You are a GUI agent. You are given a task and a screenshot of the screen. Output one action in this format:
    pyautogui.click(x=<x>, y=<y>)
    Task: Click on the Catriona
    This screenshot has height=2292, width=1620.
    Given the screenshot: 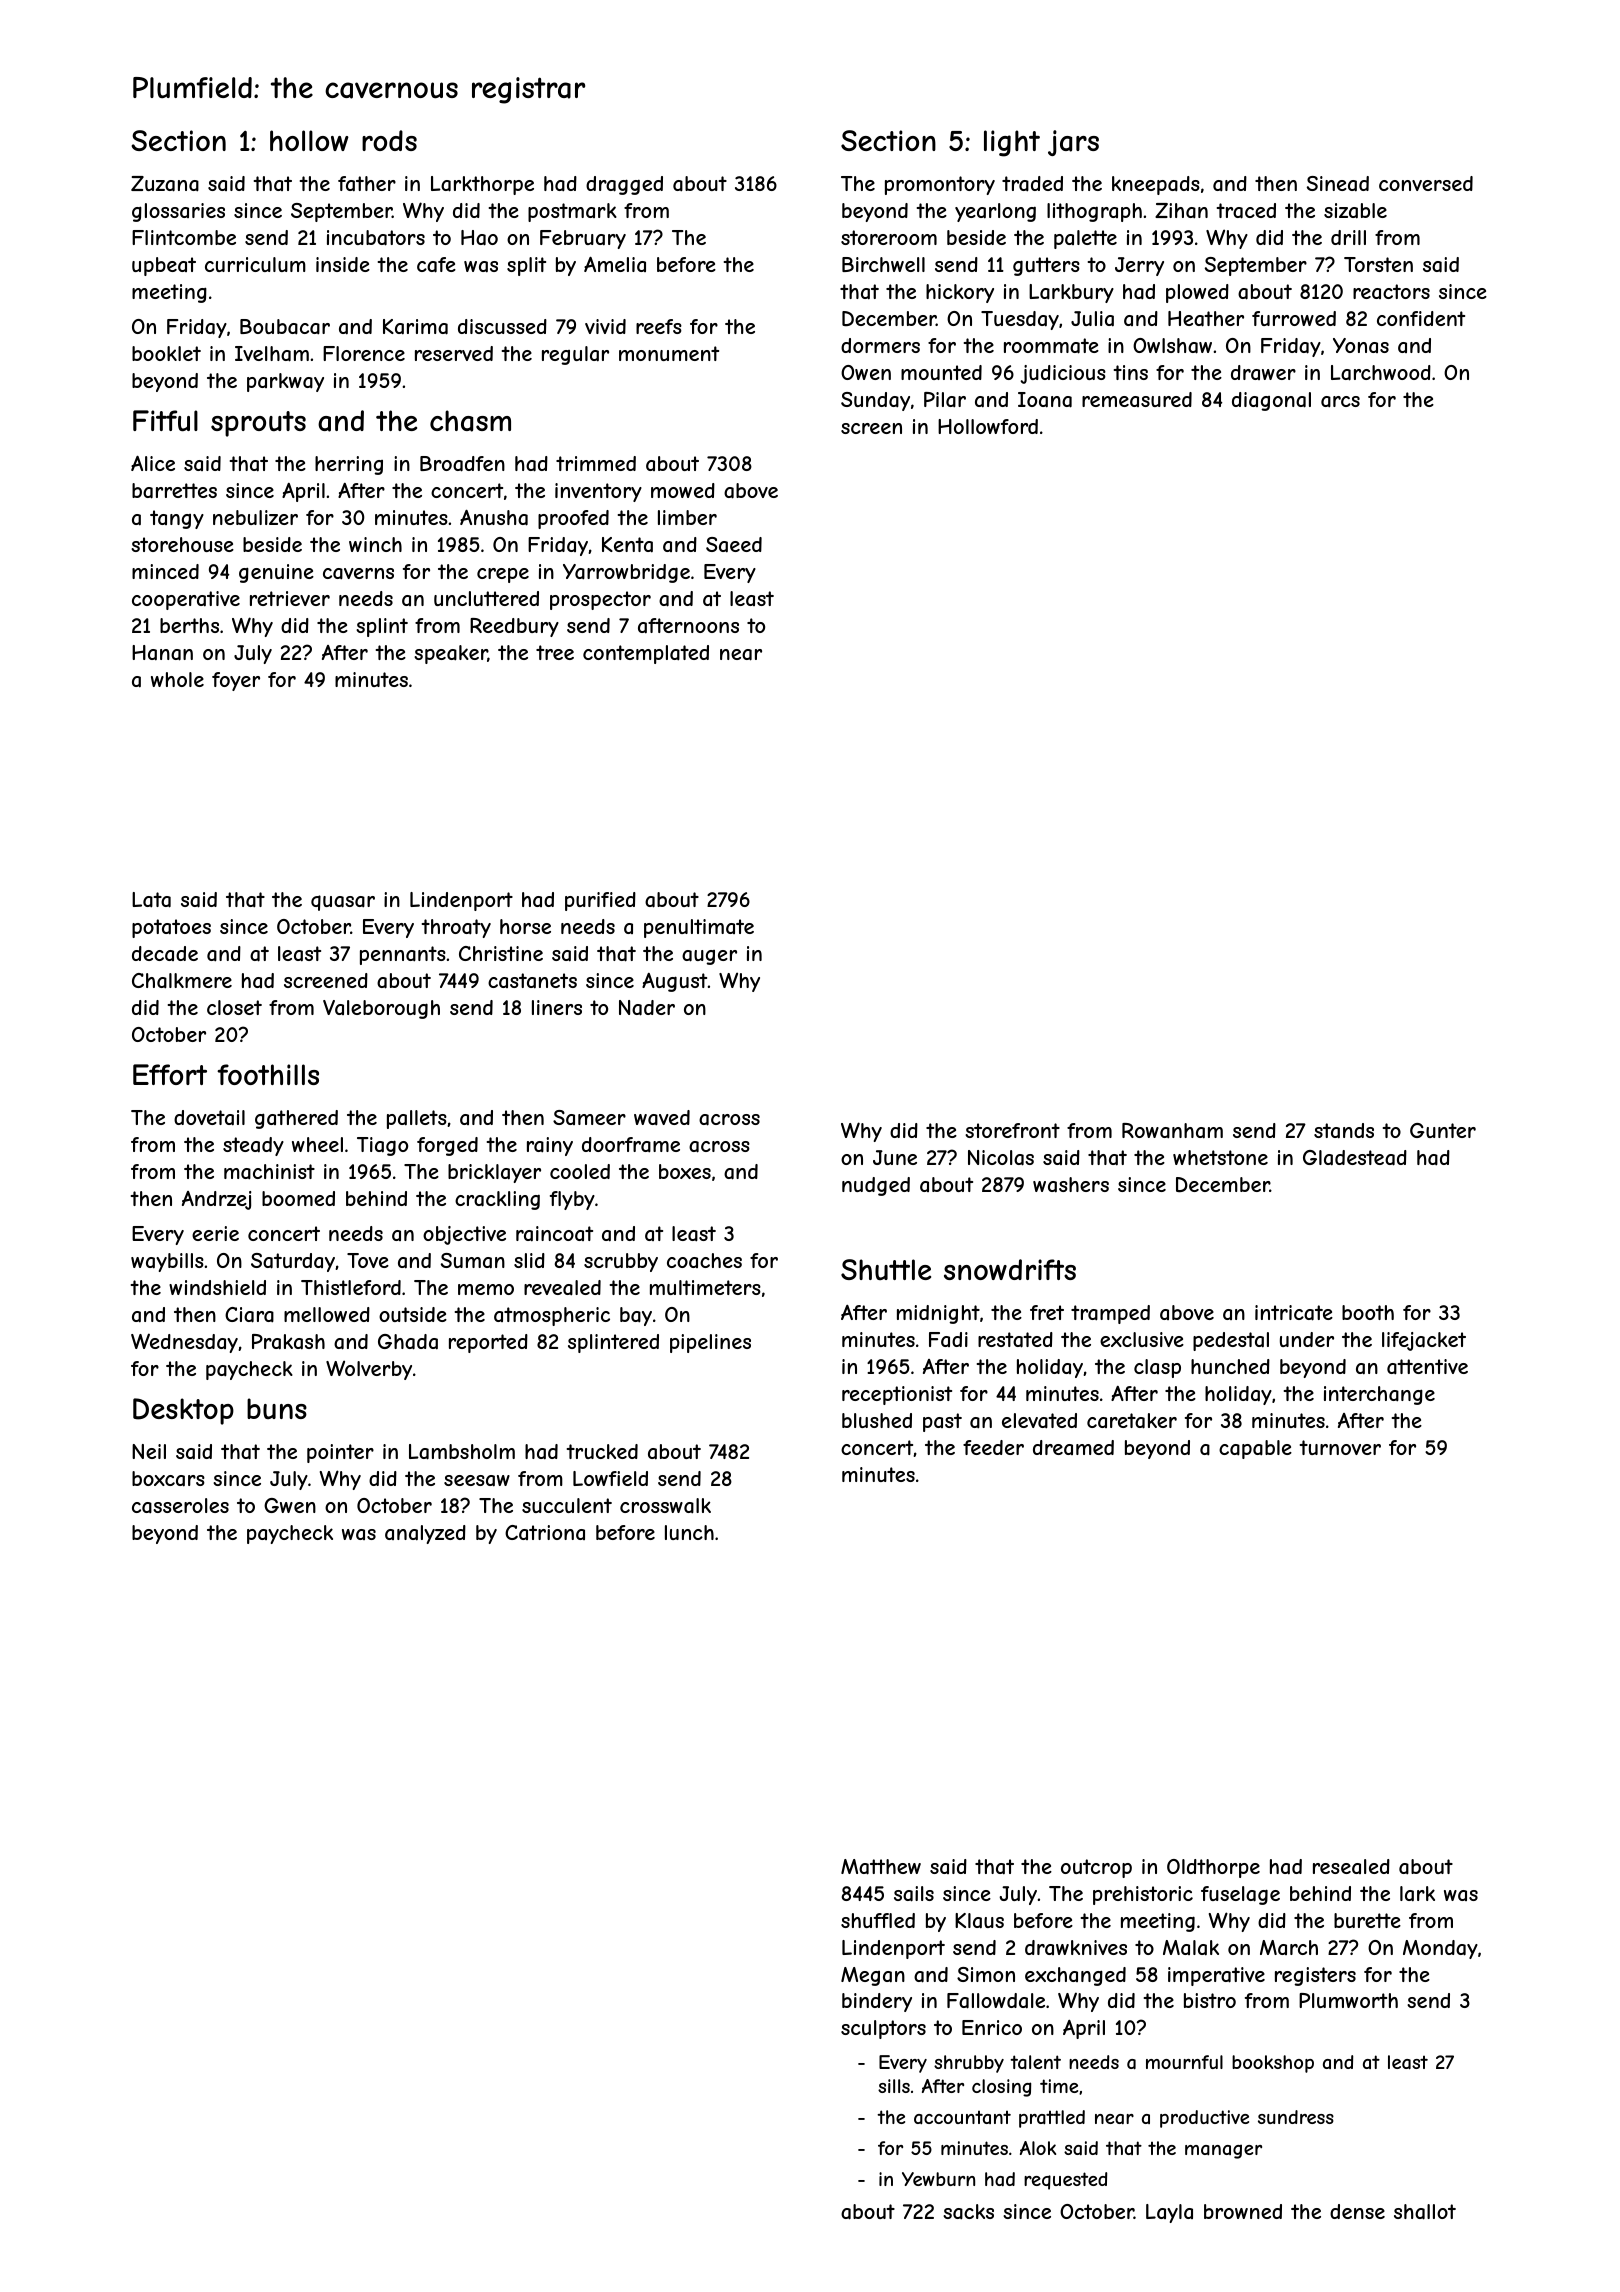 What is the action you would take?
    pyautogui.click(x=545, y=1532)
